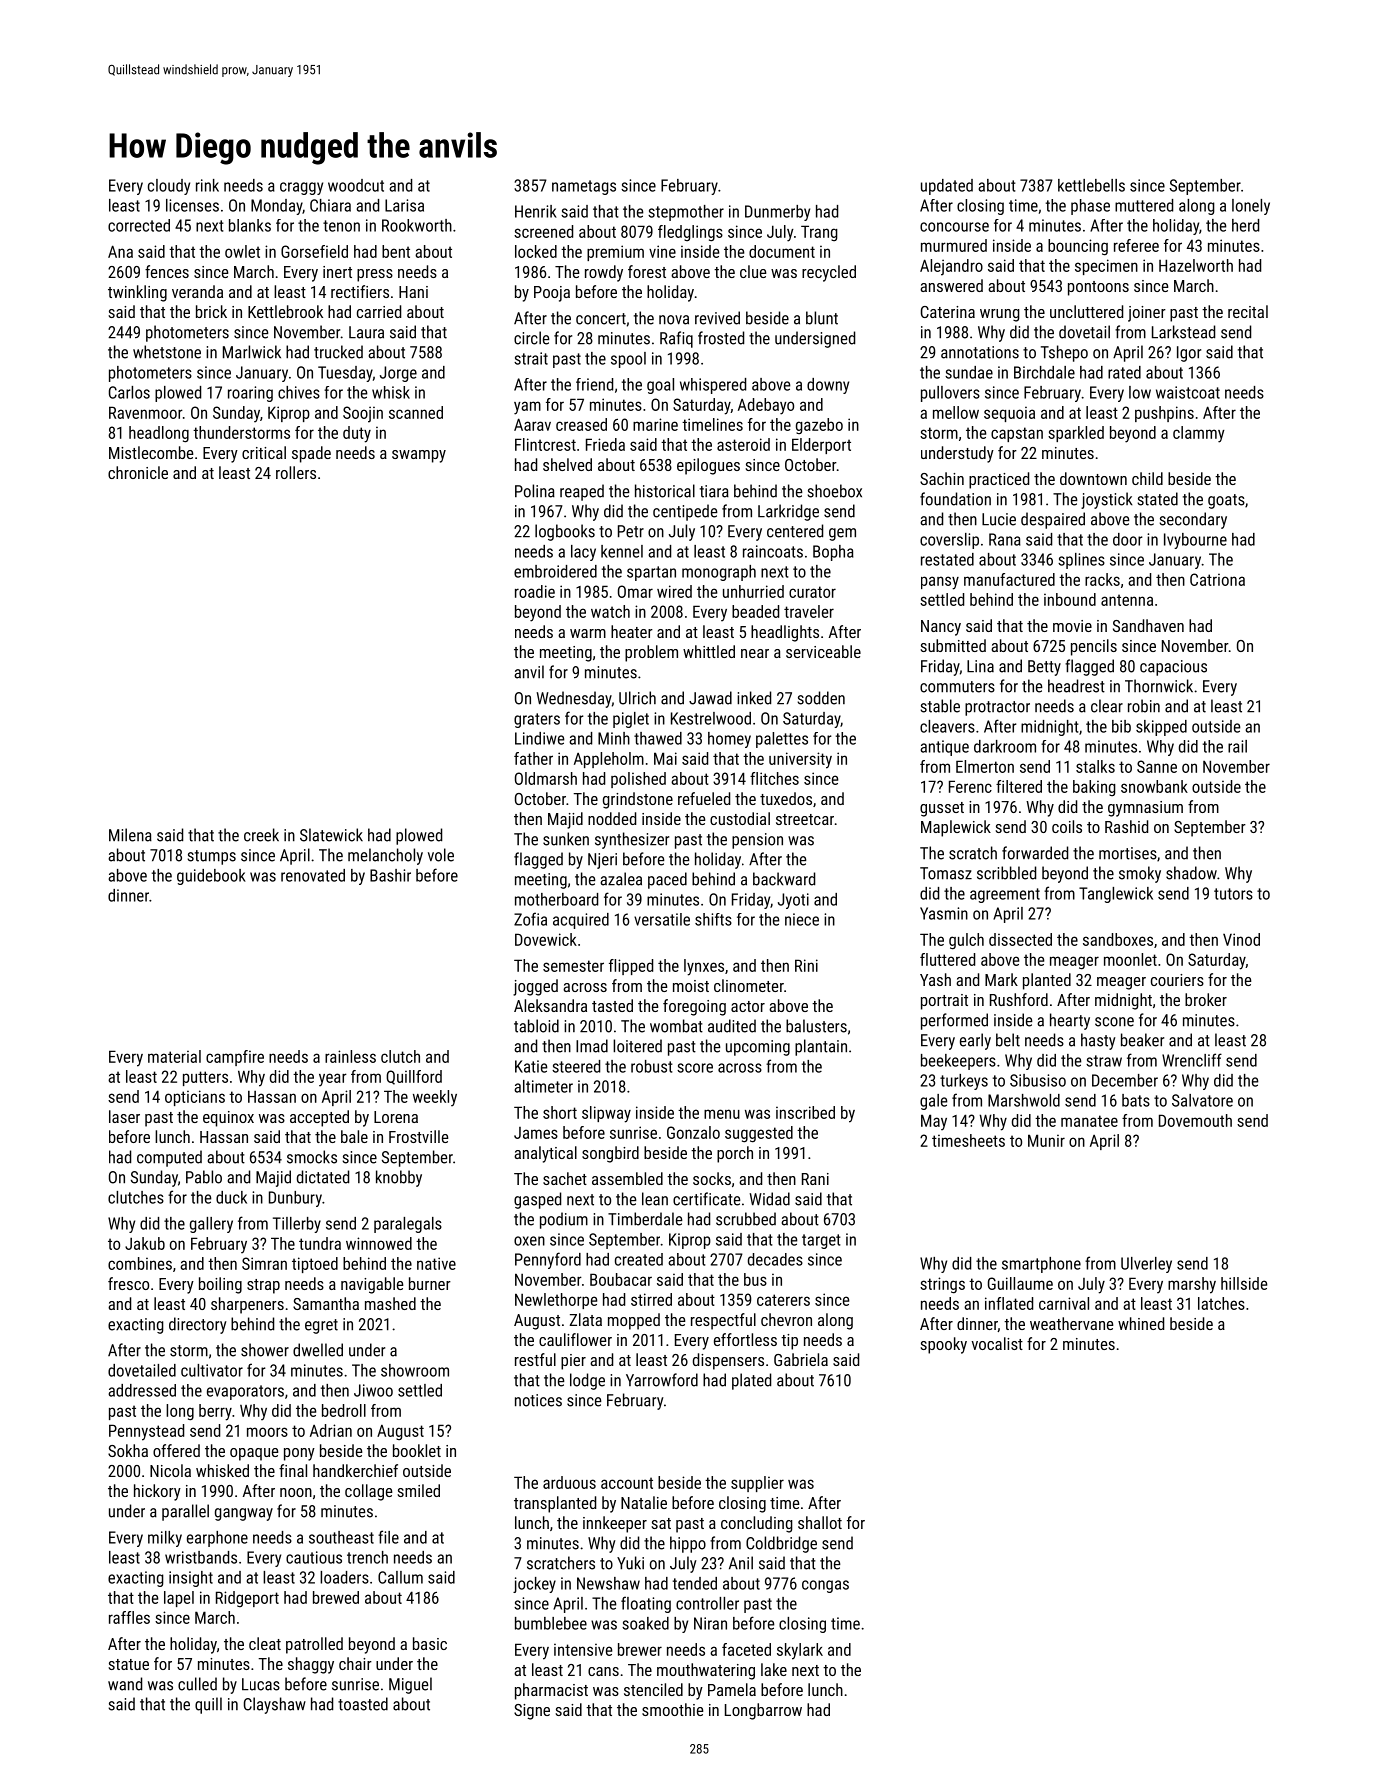 The height and width of the screenshot is (1785, 1379). What do you see at coordinates (819, 426) in the screenshot?
I see `gazebo` at bounding box center [819, 426].
